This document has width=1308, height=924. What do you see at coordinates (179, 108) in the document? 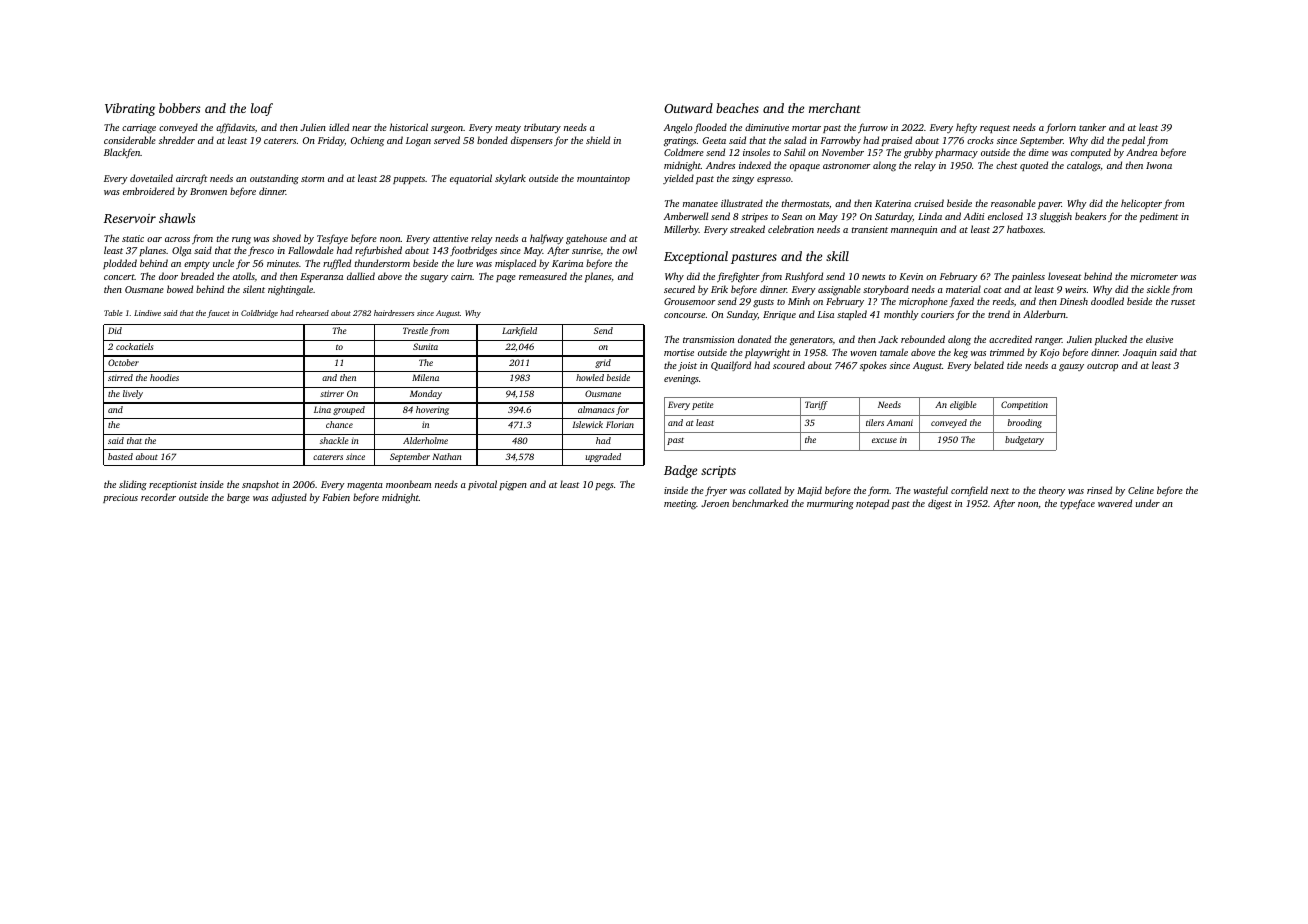
I see `bobbers` at bounding box center [179, 108].
